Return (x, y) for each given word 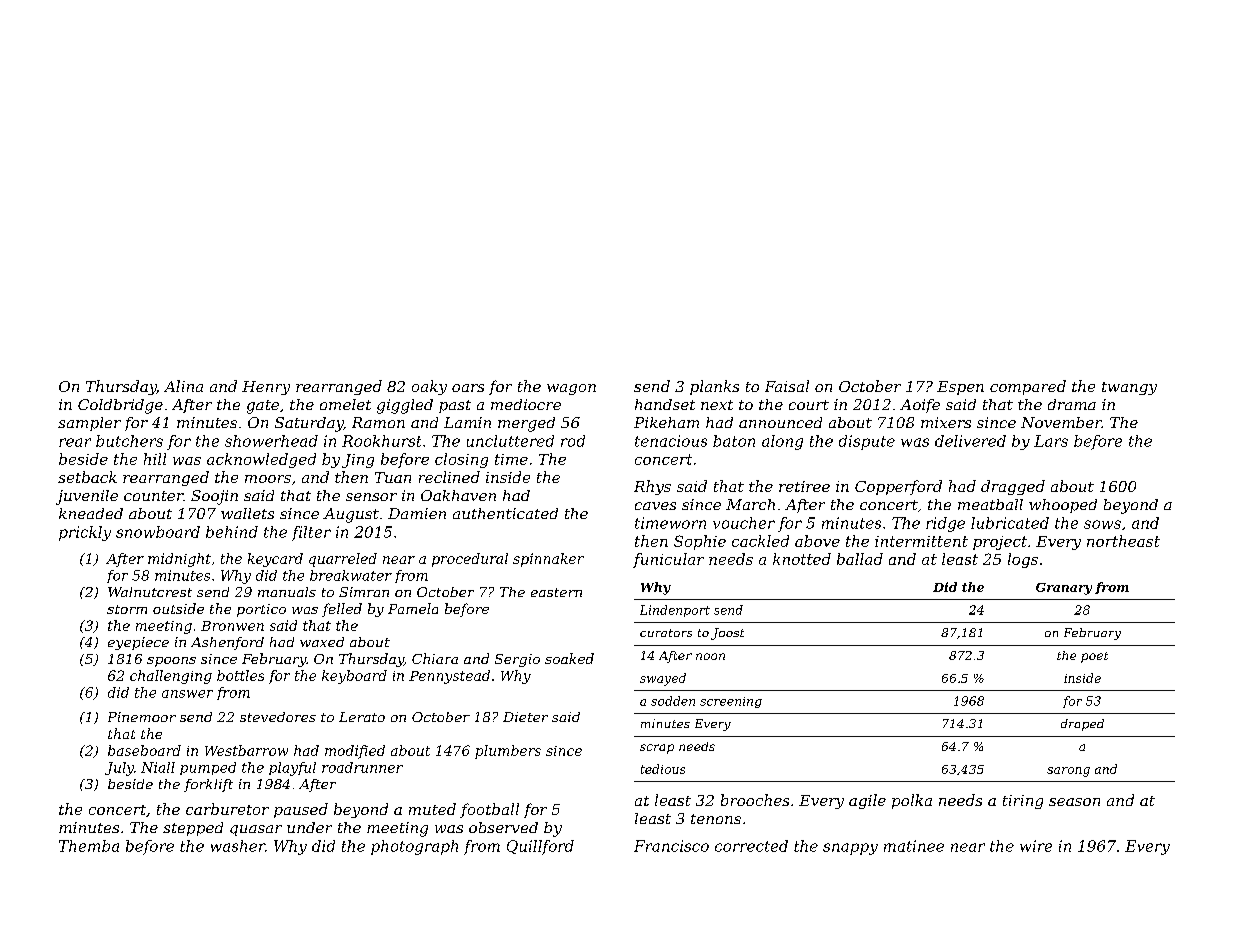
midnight (179, 560)
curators (666, 633)
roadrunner (362, 767)
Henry (266, 388)
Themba (89, 846)
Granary (1064, 589)
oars (468, 388)
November (1061, 422)
